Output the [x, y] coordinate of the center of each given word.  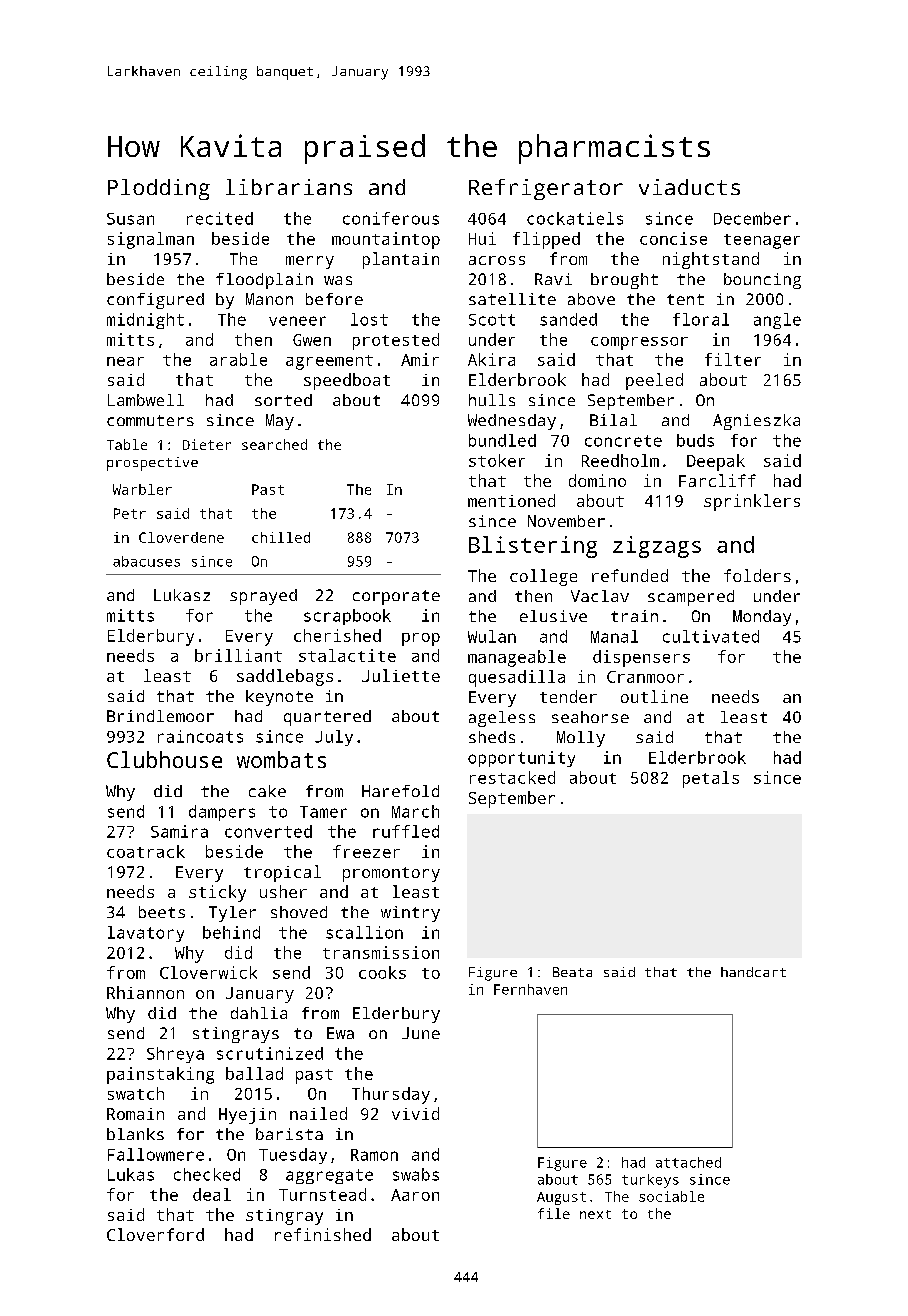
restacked [512, 777]
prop [421, 639]
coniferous [391, 218]
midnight [145, 321]
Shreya [175, 1055]
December [752, 218]
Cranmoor [645, 677]
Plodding [159, 189]
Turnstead [322, 1194]
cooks [382, 972]
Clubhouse [164, 759]
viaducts [689, 187]
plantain [401, 260]
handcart [753, 972]
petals [711, 779]
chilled [281, 537]
